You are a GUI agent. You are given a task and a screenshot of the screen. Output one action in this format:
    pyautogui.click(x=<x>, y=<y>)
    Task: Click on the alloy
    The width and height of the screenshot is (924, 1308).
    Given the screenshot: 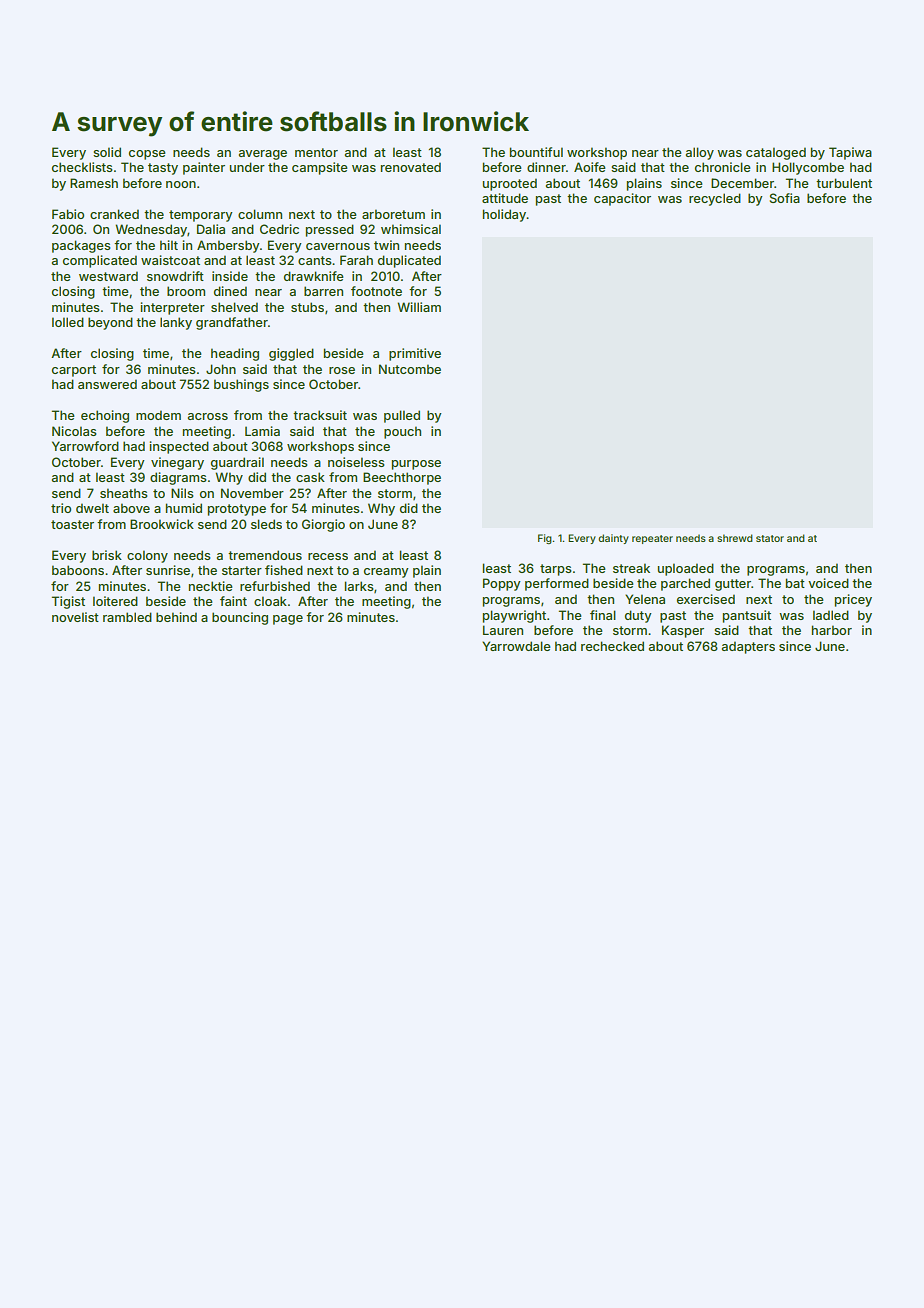 What is the action you would take?
    pyautogui.click(x=700, y=153)
